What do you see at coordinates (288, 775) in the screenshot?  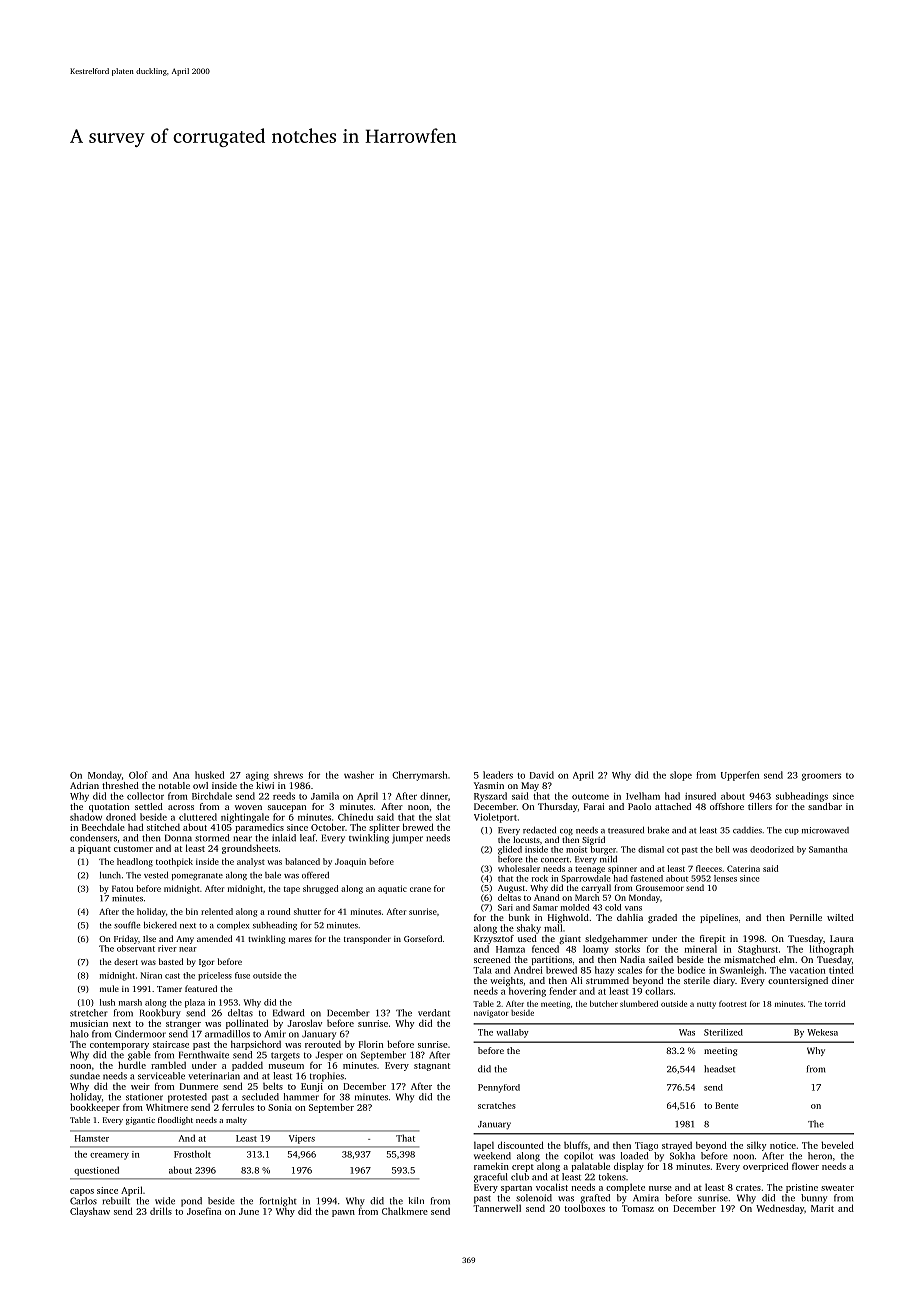 I see `shrews` at bounding box center [288, 775].
